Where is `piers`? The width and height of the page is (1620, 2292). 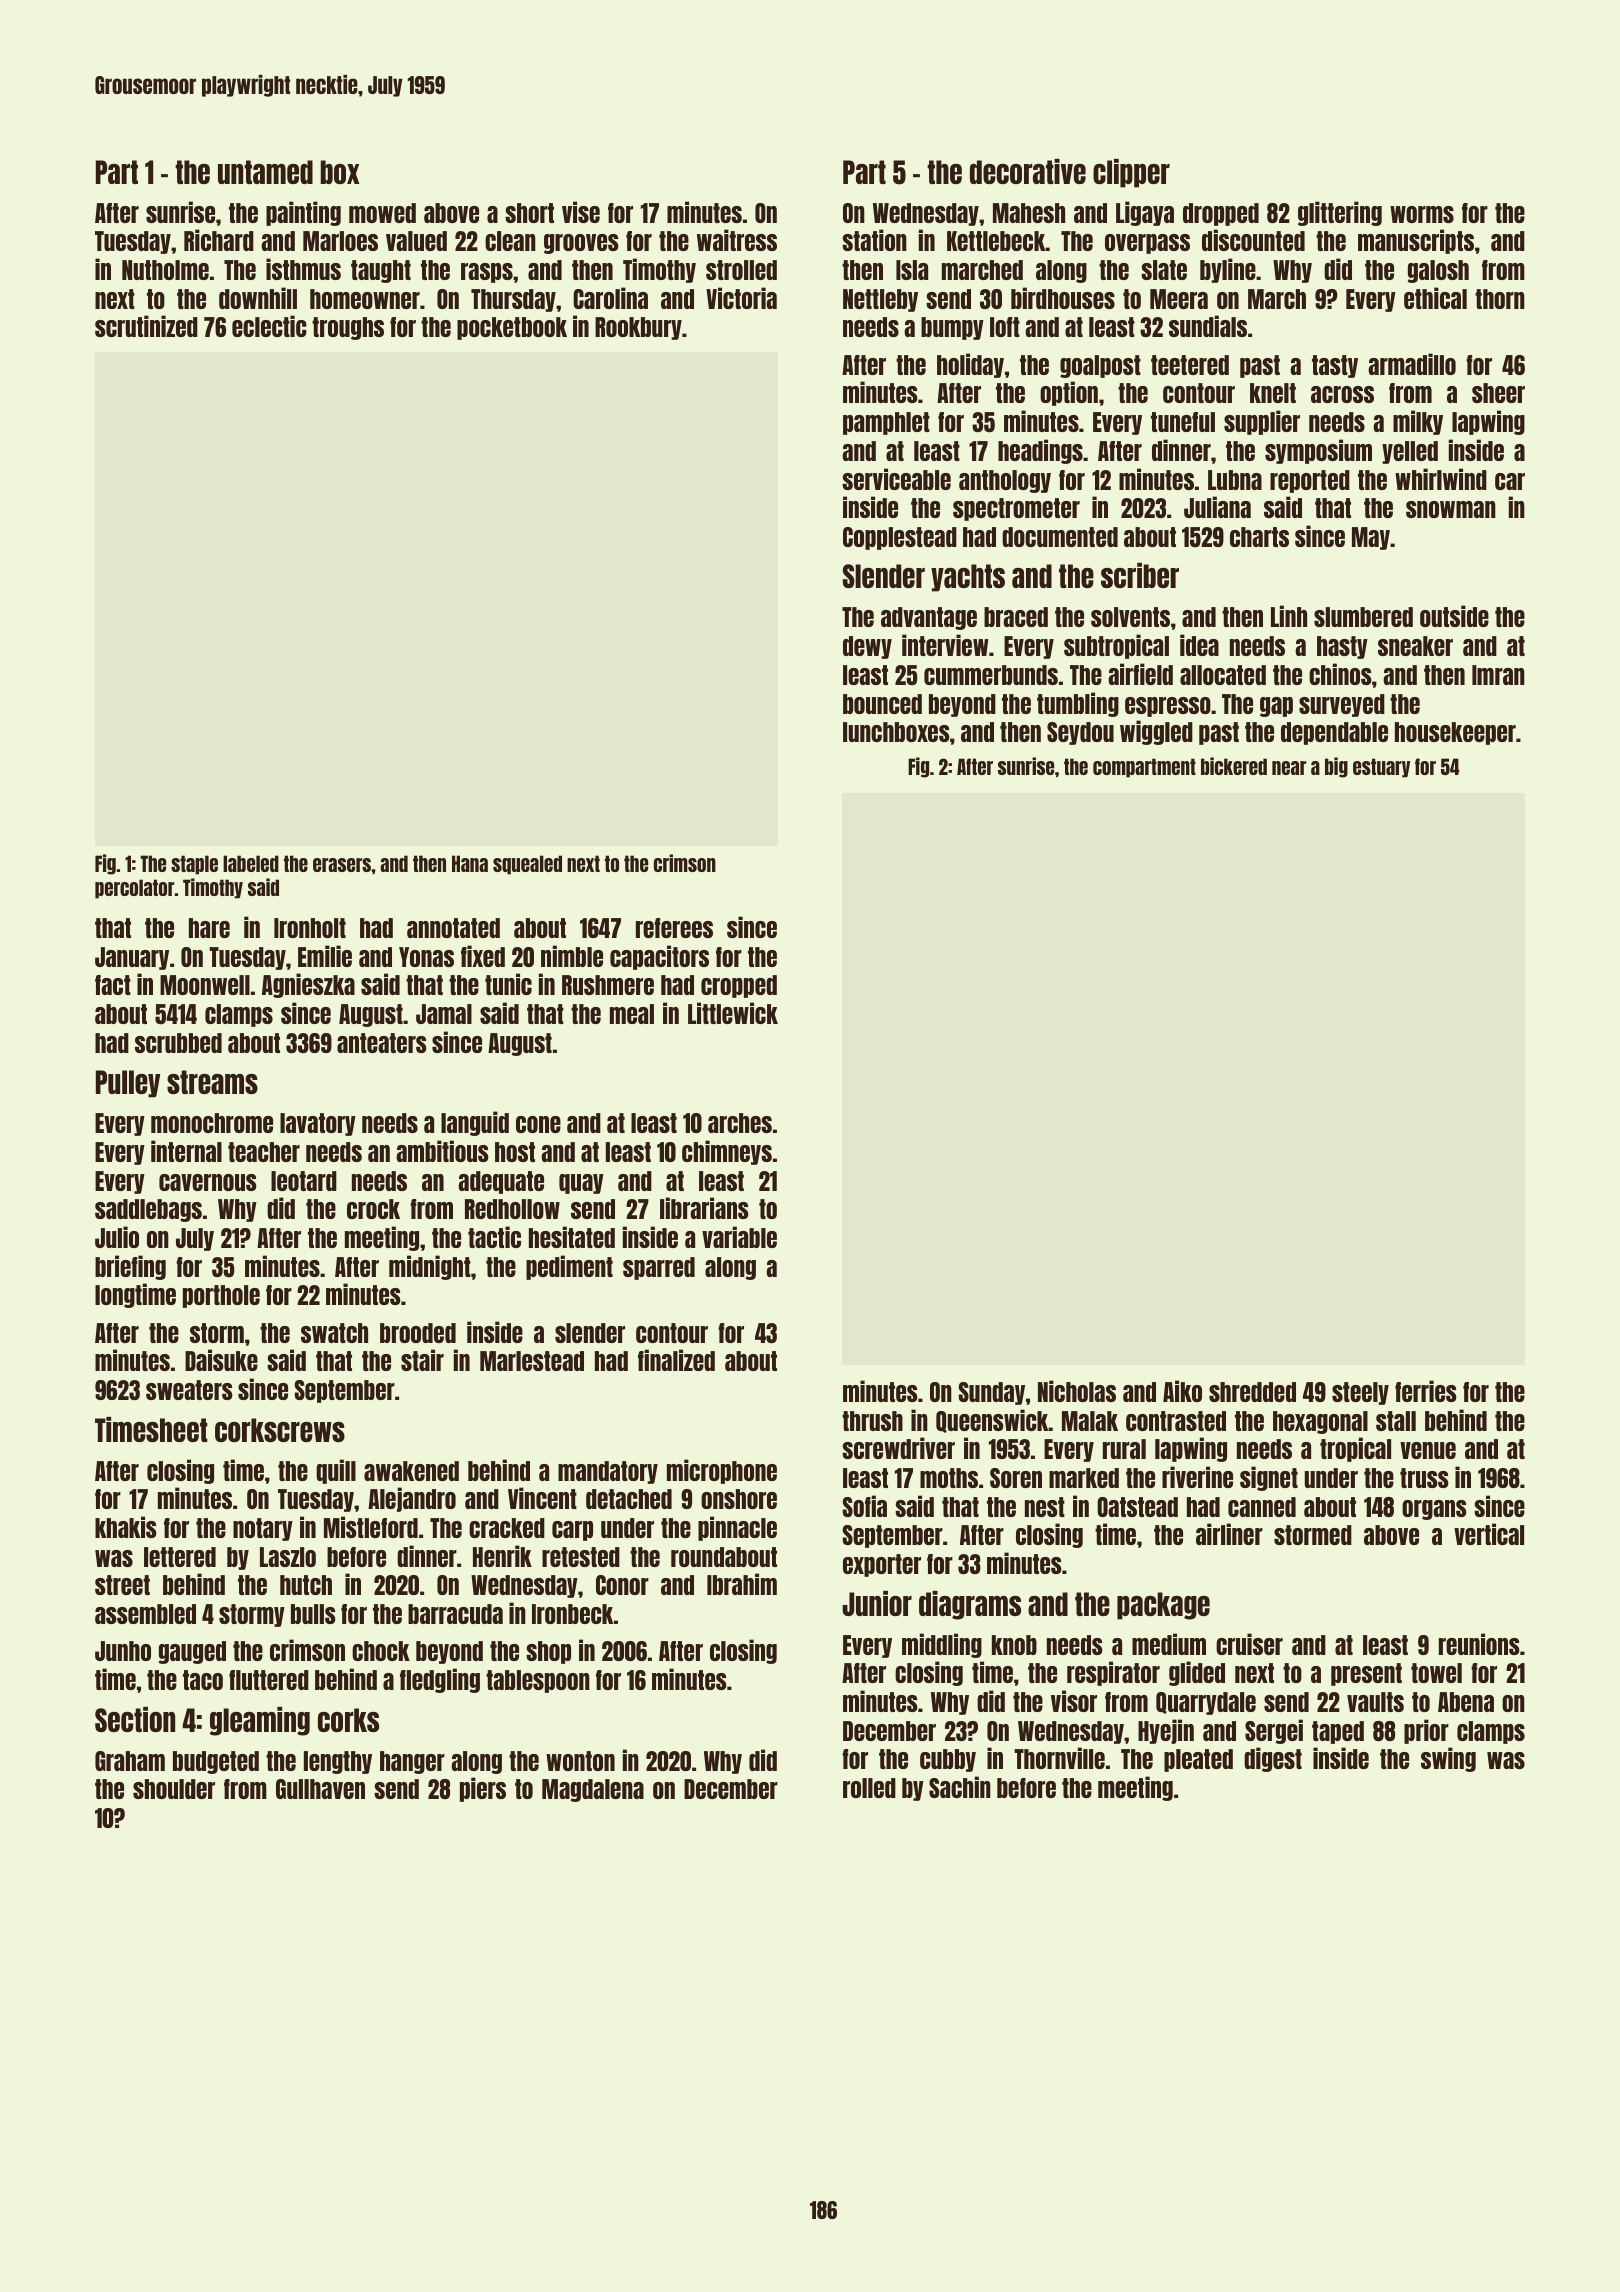 piers is located at coordinates (483, 1789).
